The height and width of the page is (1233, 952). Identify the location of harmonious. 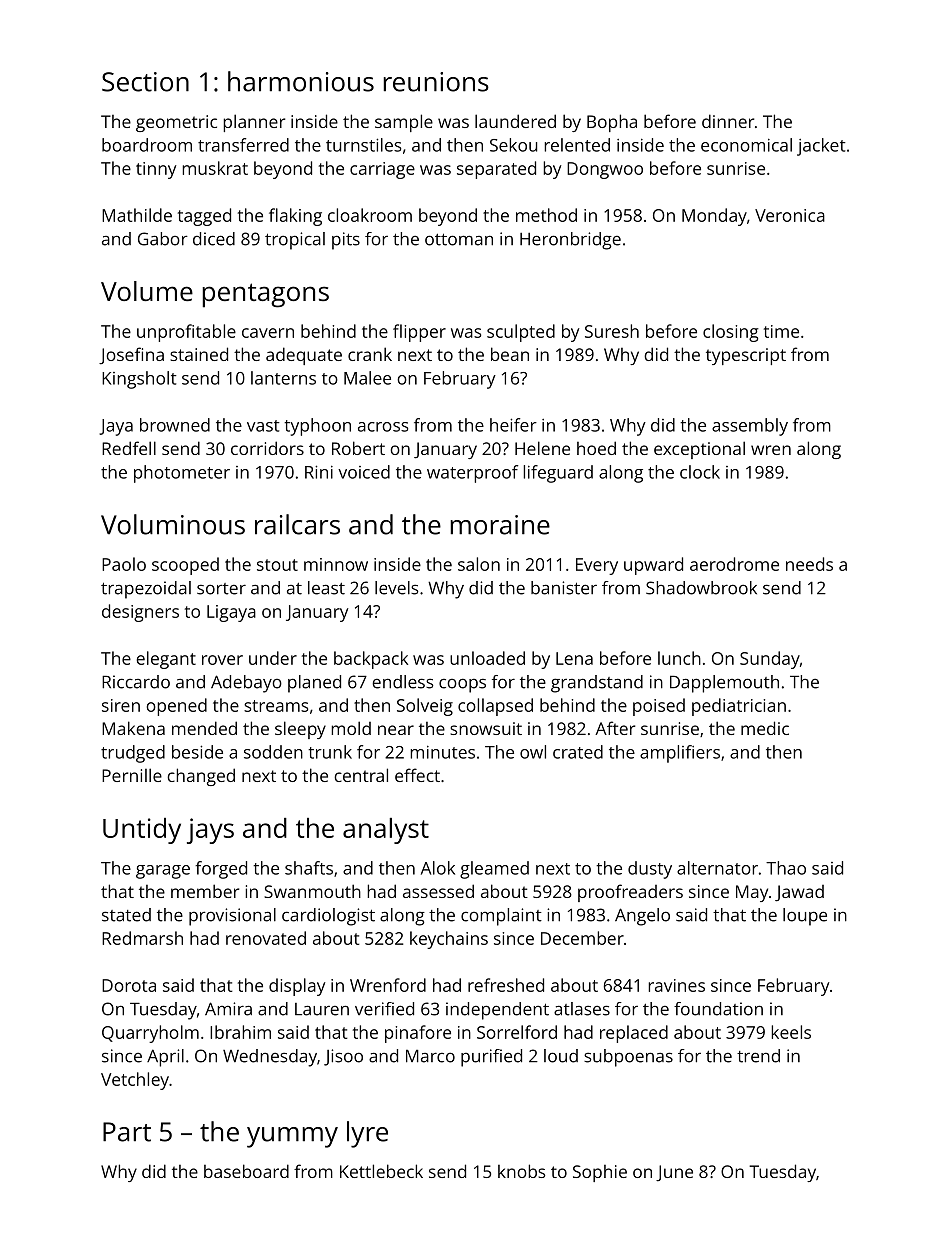
(301, 81).
